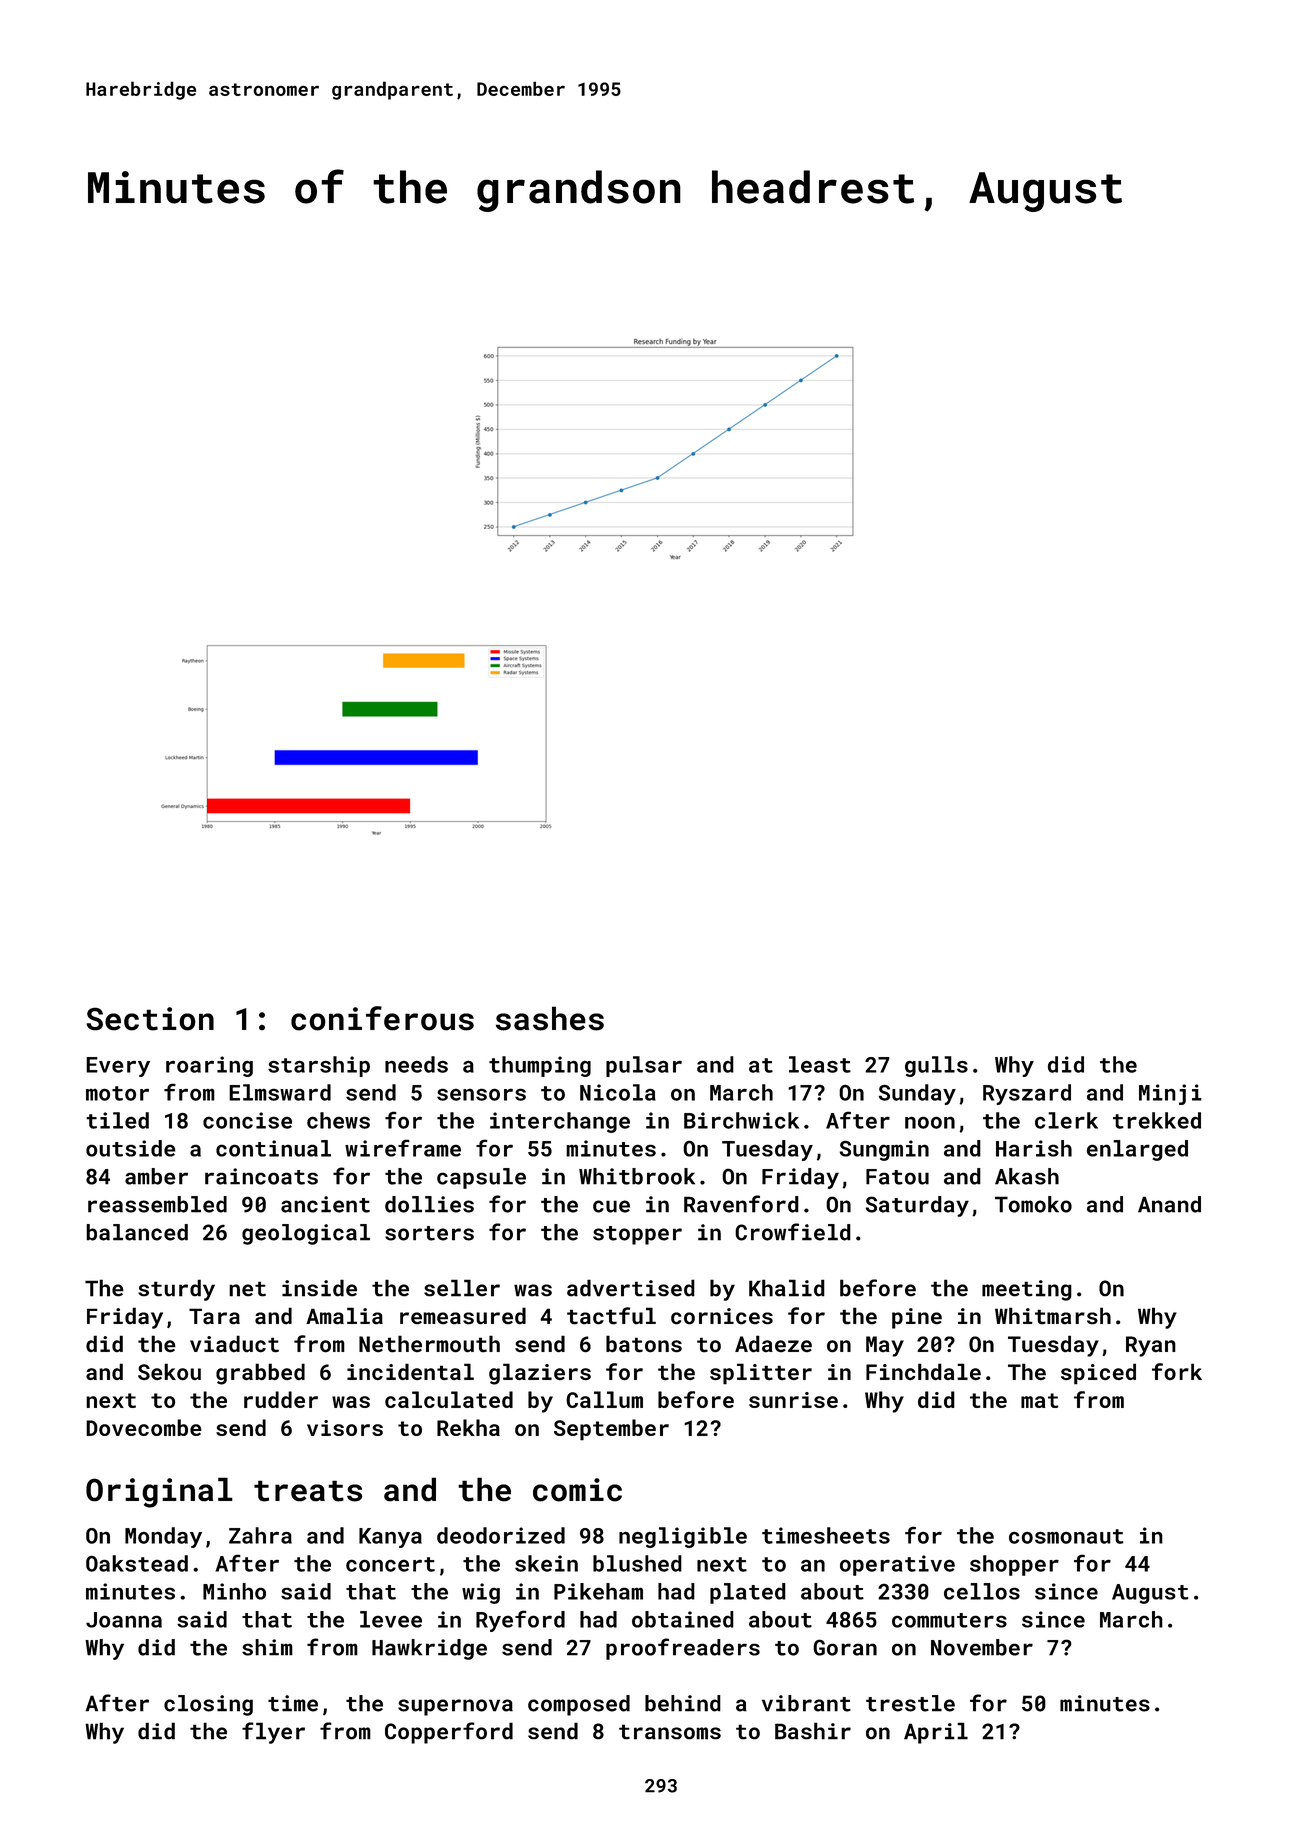  I want to click on needs, so click(416, 1064).
